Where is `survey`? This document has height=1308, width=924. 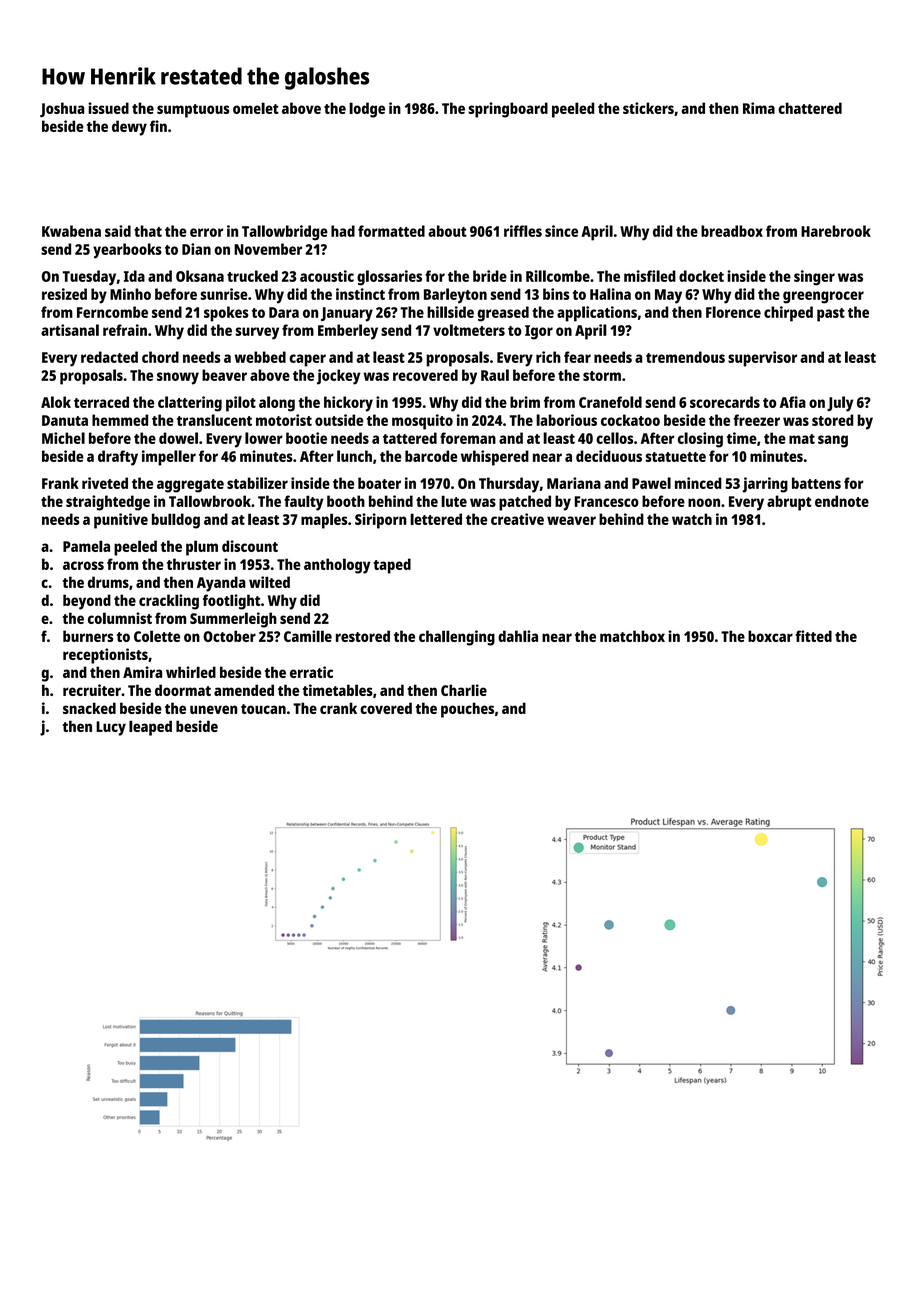
survey is located at coordinates (257, 333).
